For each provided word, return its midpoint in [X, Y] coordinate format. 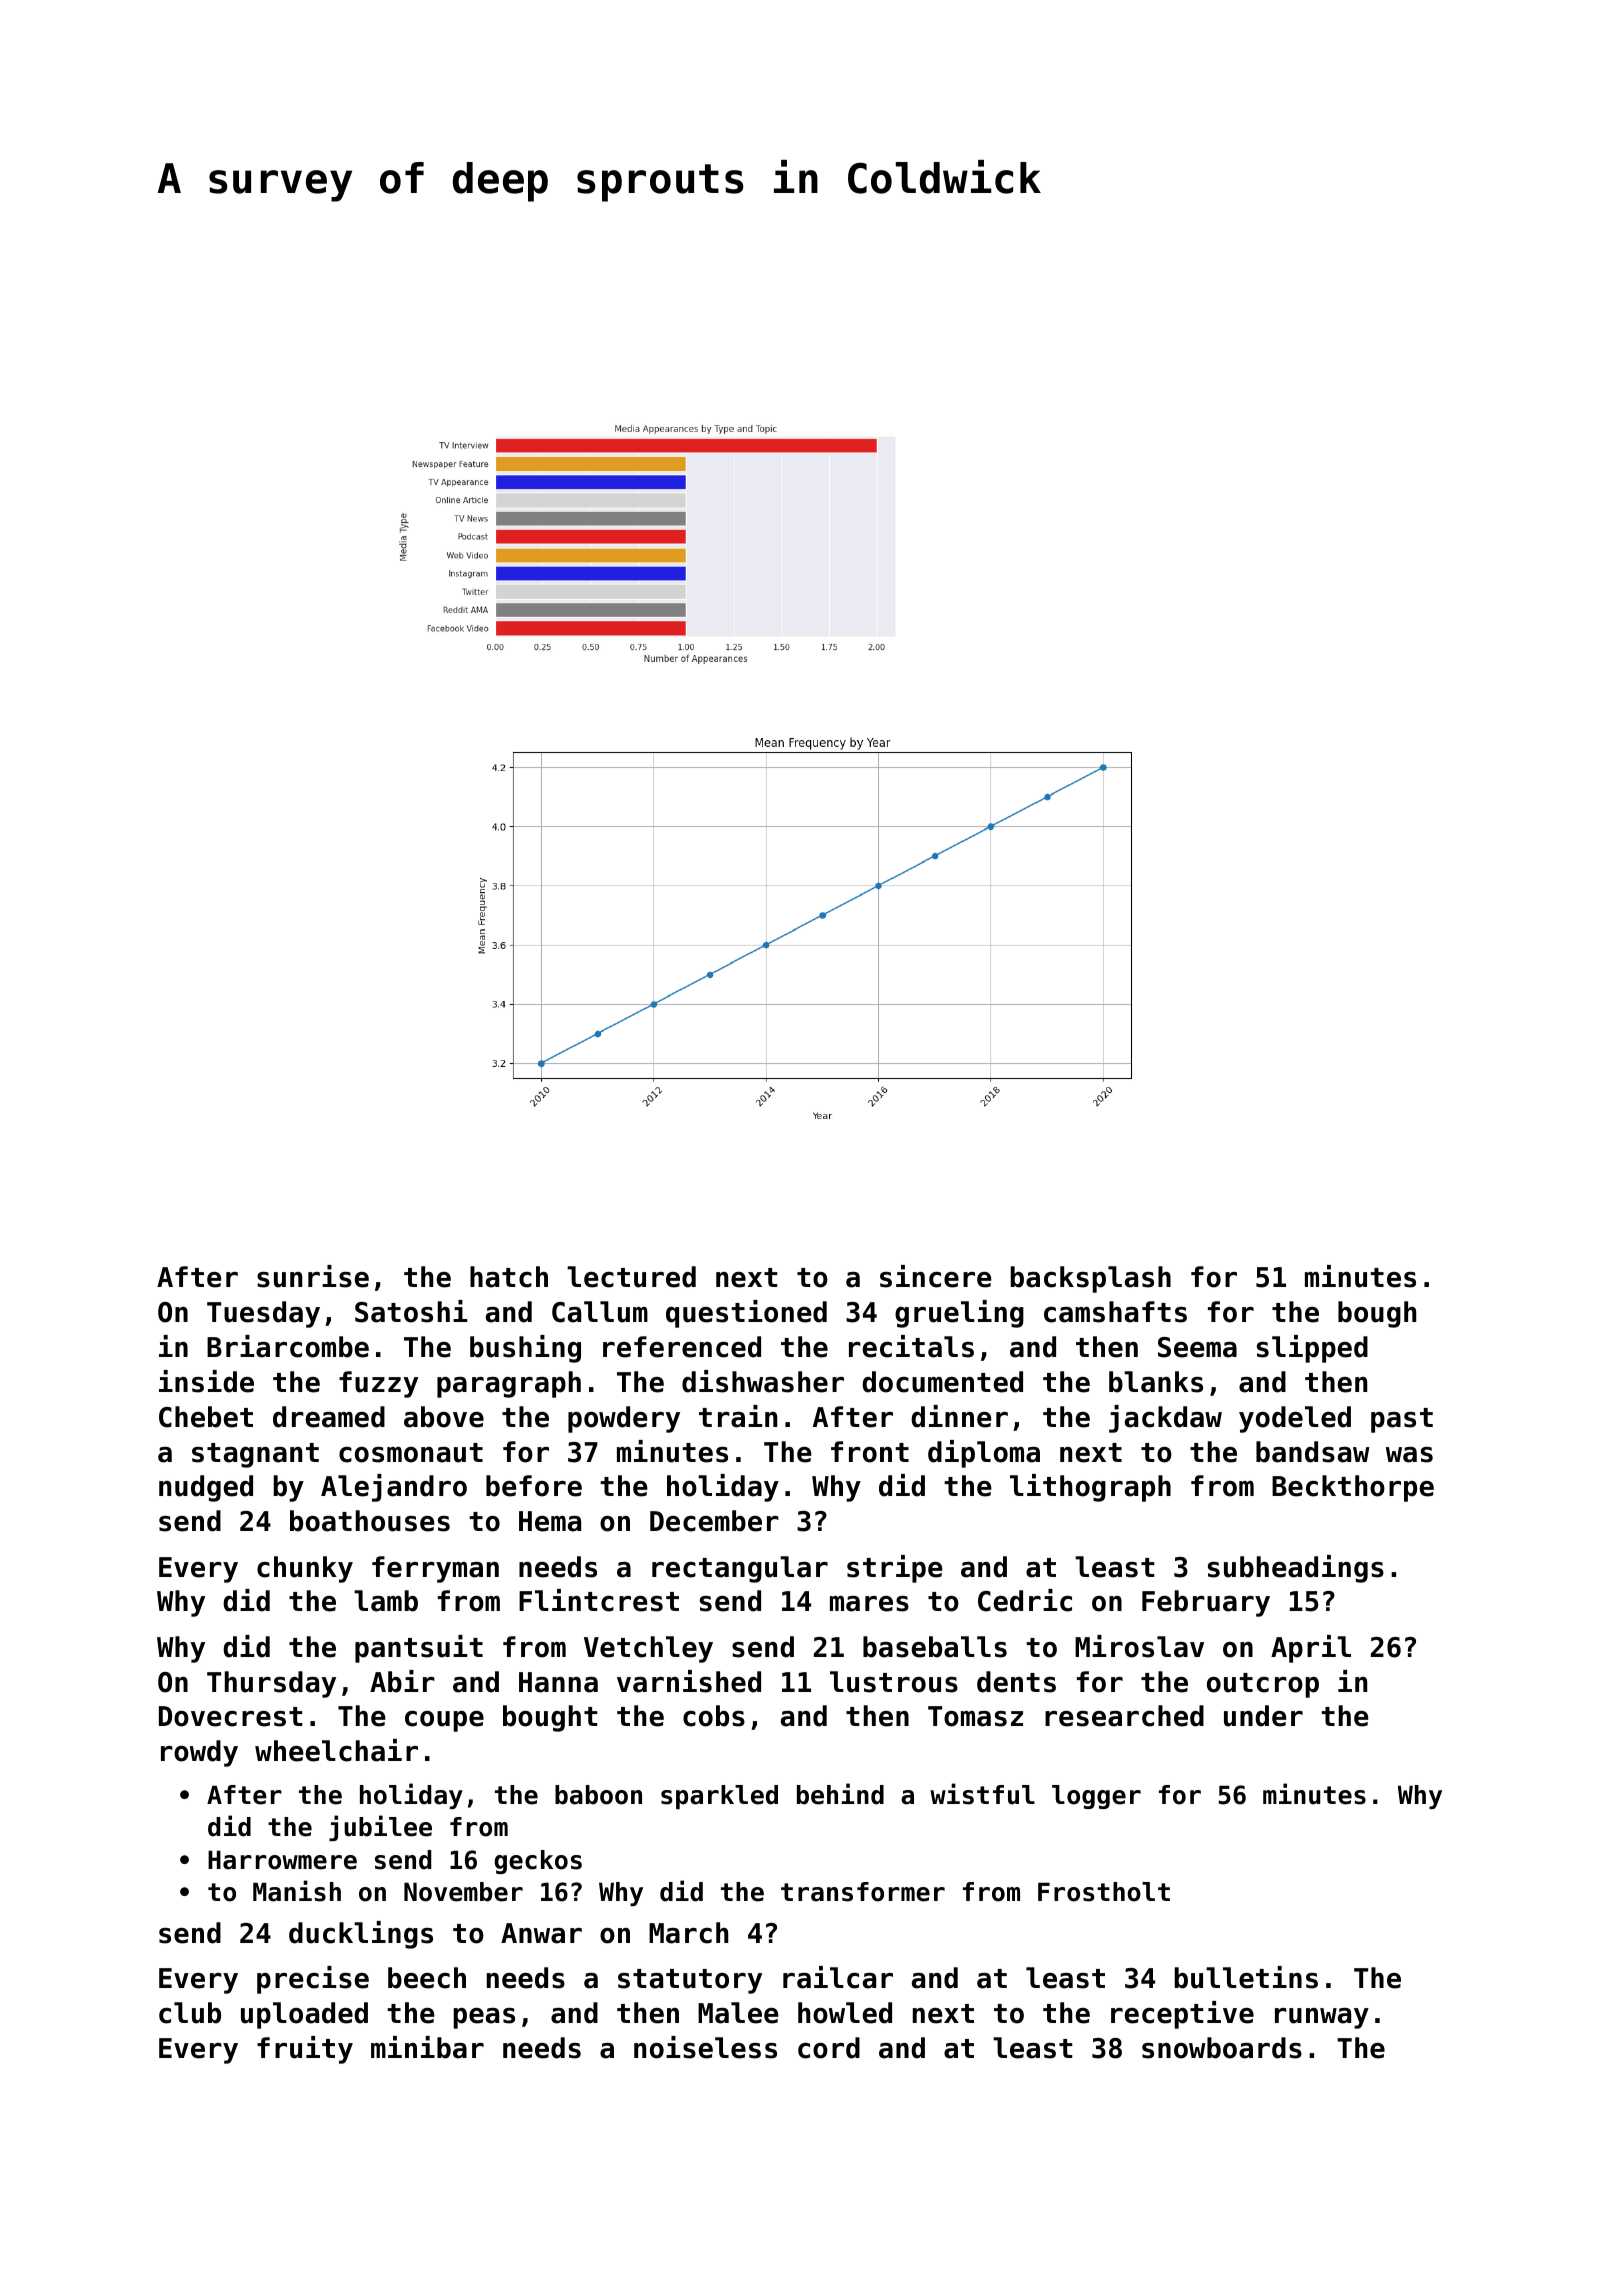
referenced [682, 1347]
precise [313, 1980]
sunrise [313, 1276]
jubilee [380, 1828]
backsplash [1090, 1279]
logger [1096, 1797]
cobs [714, 1716]
